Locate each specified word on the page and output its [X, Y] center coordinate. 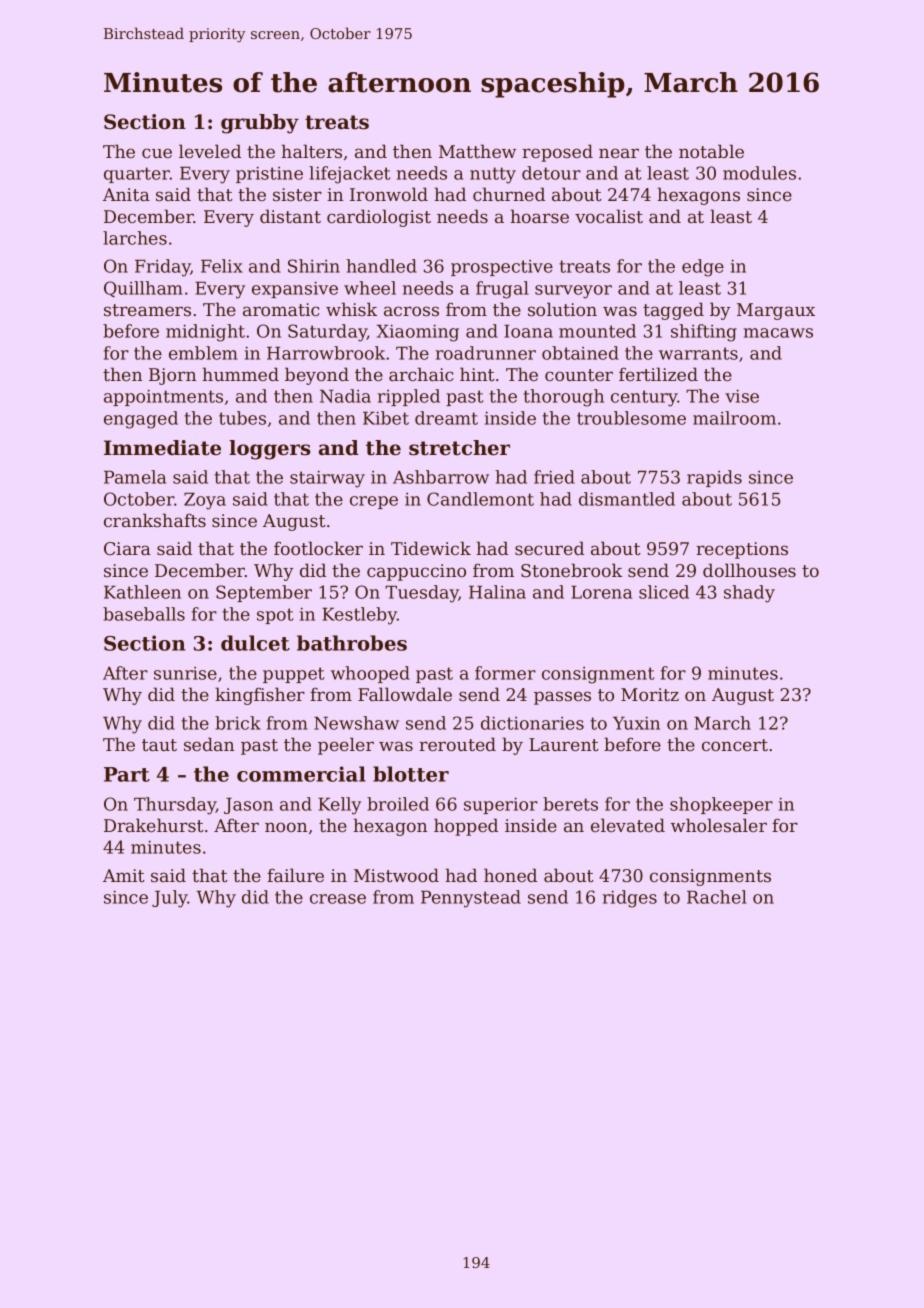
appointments [163, 397]
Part [127, 774]
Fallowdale [405, 694]
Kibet [386, 418]
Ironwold [389, 194]
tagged [673, 311]
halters [311, 151]
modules [759, 173]
